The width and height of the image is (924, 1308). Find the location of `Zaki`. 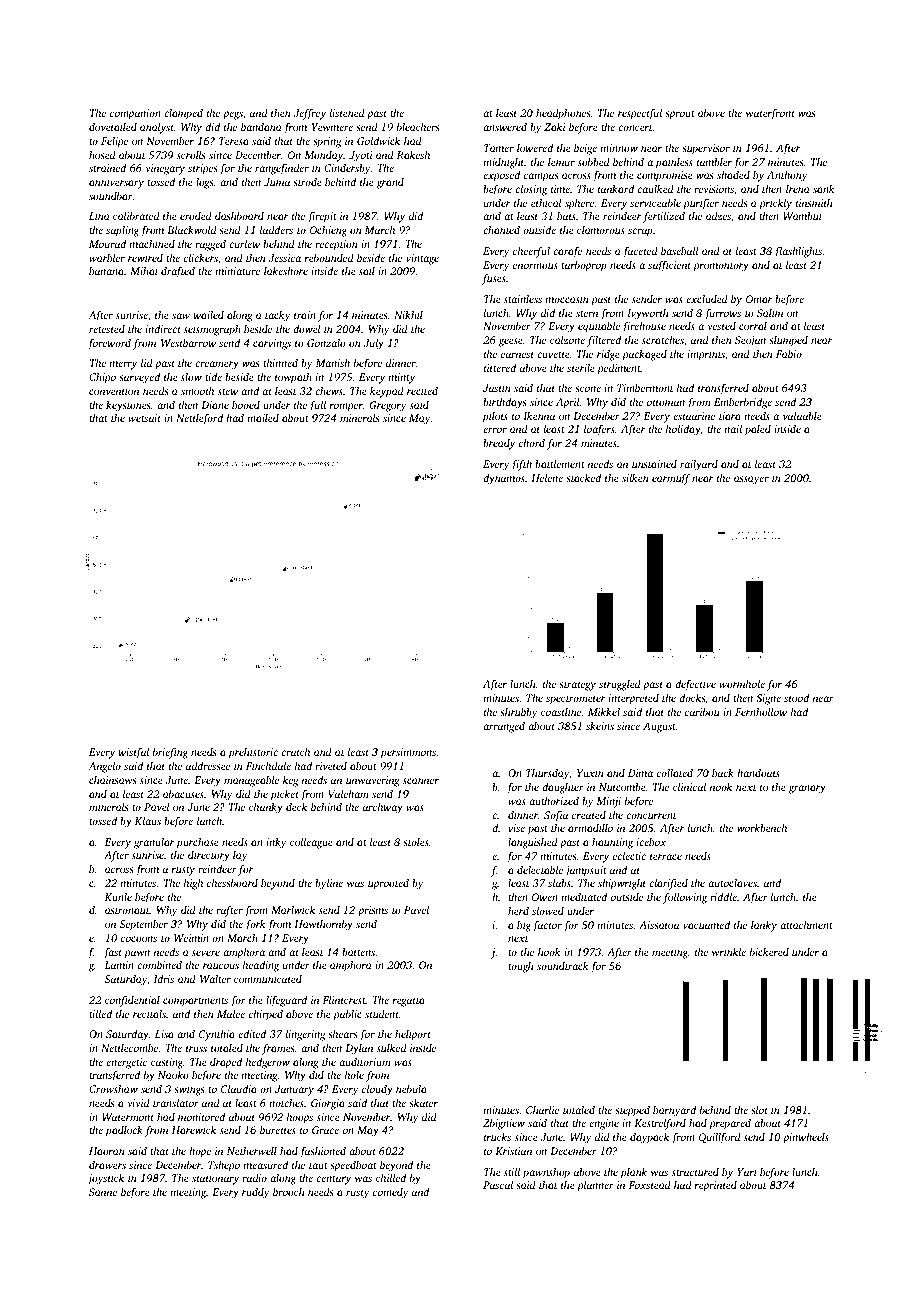

Zaki is located at coordinates (554, 127).
